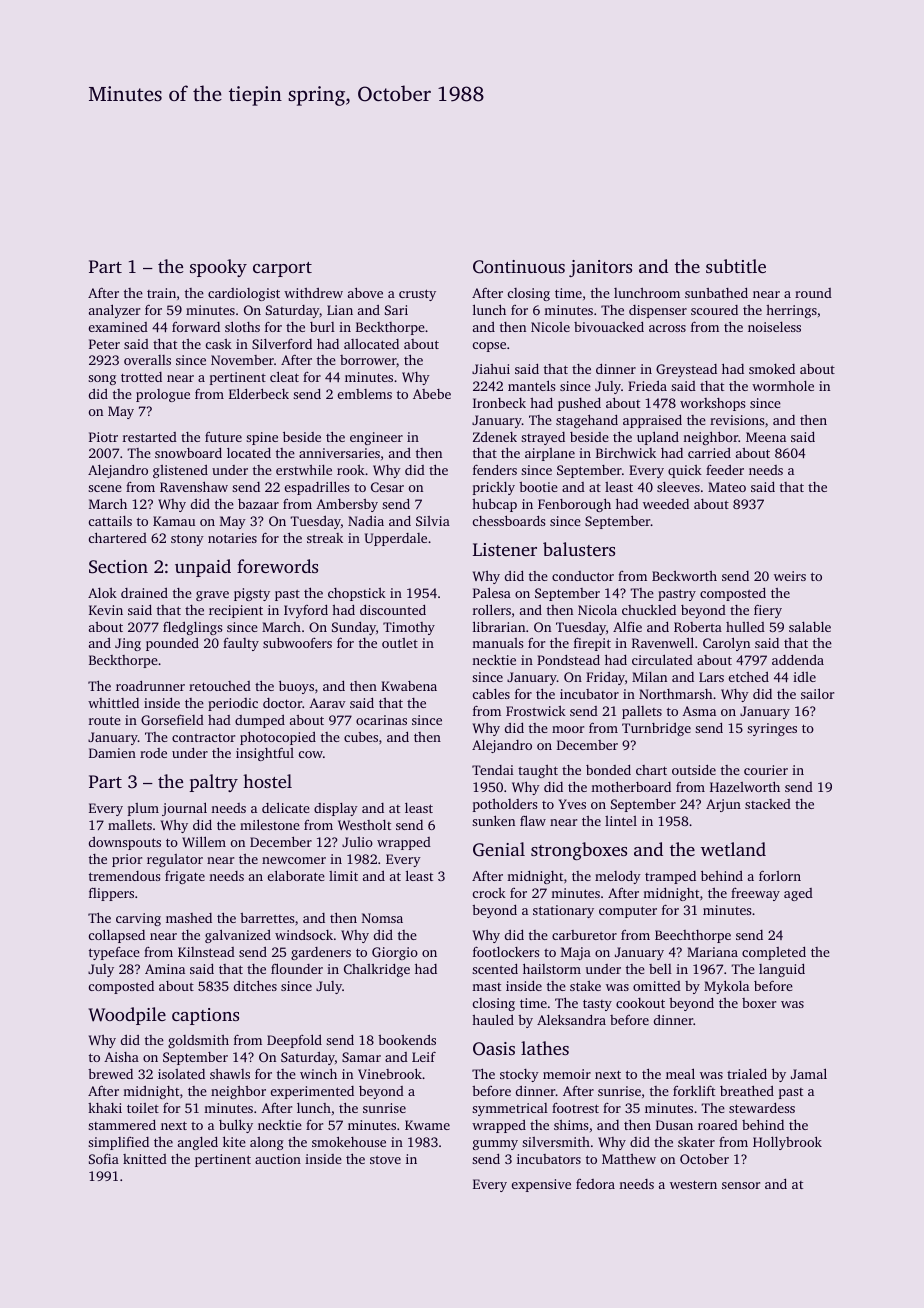 The image size is (924, 1308). I want to click on auction, so click(278, 1159).
